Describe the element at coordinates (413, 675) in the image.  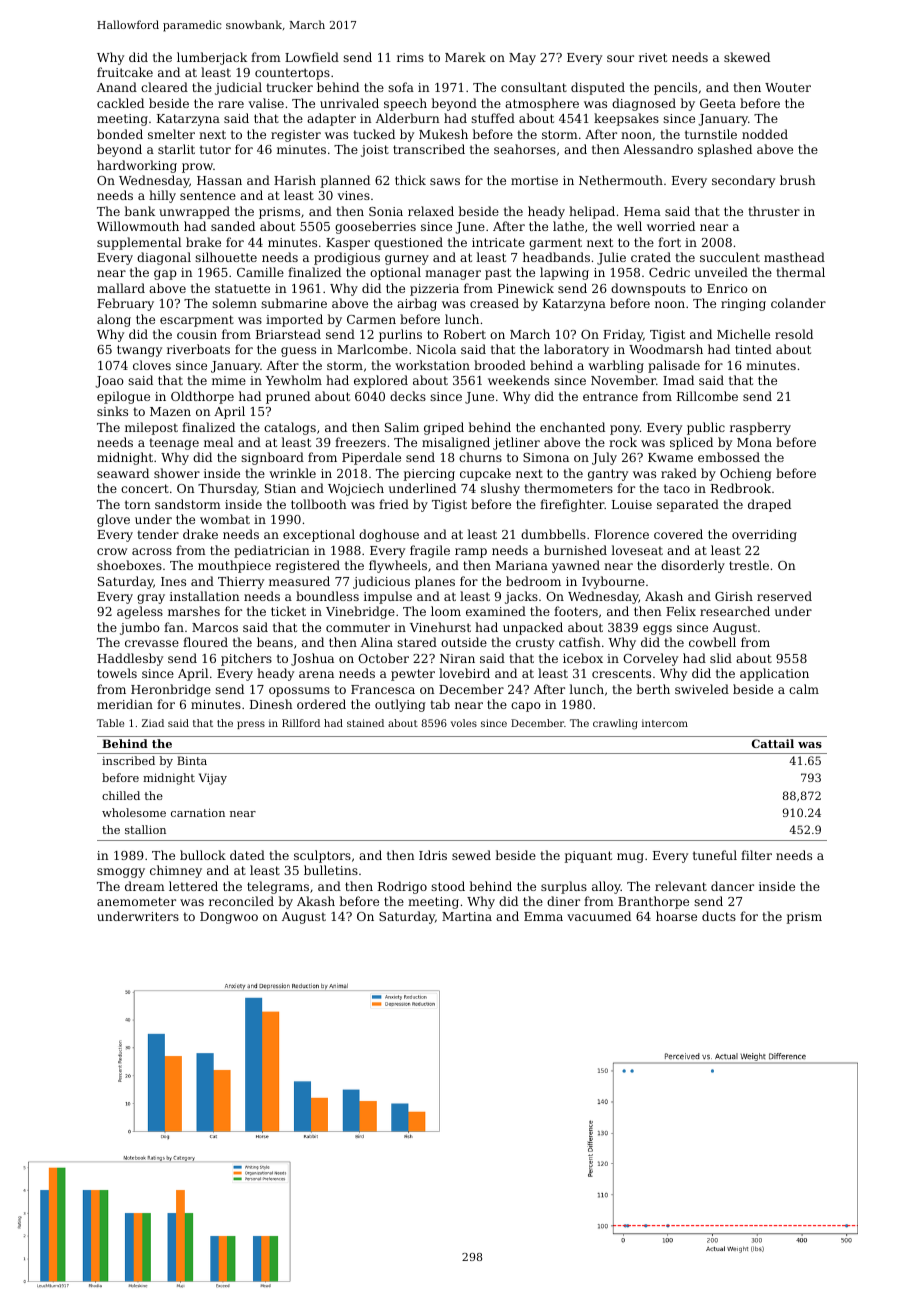
I see `pewter` at that location.
